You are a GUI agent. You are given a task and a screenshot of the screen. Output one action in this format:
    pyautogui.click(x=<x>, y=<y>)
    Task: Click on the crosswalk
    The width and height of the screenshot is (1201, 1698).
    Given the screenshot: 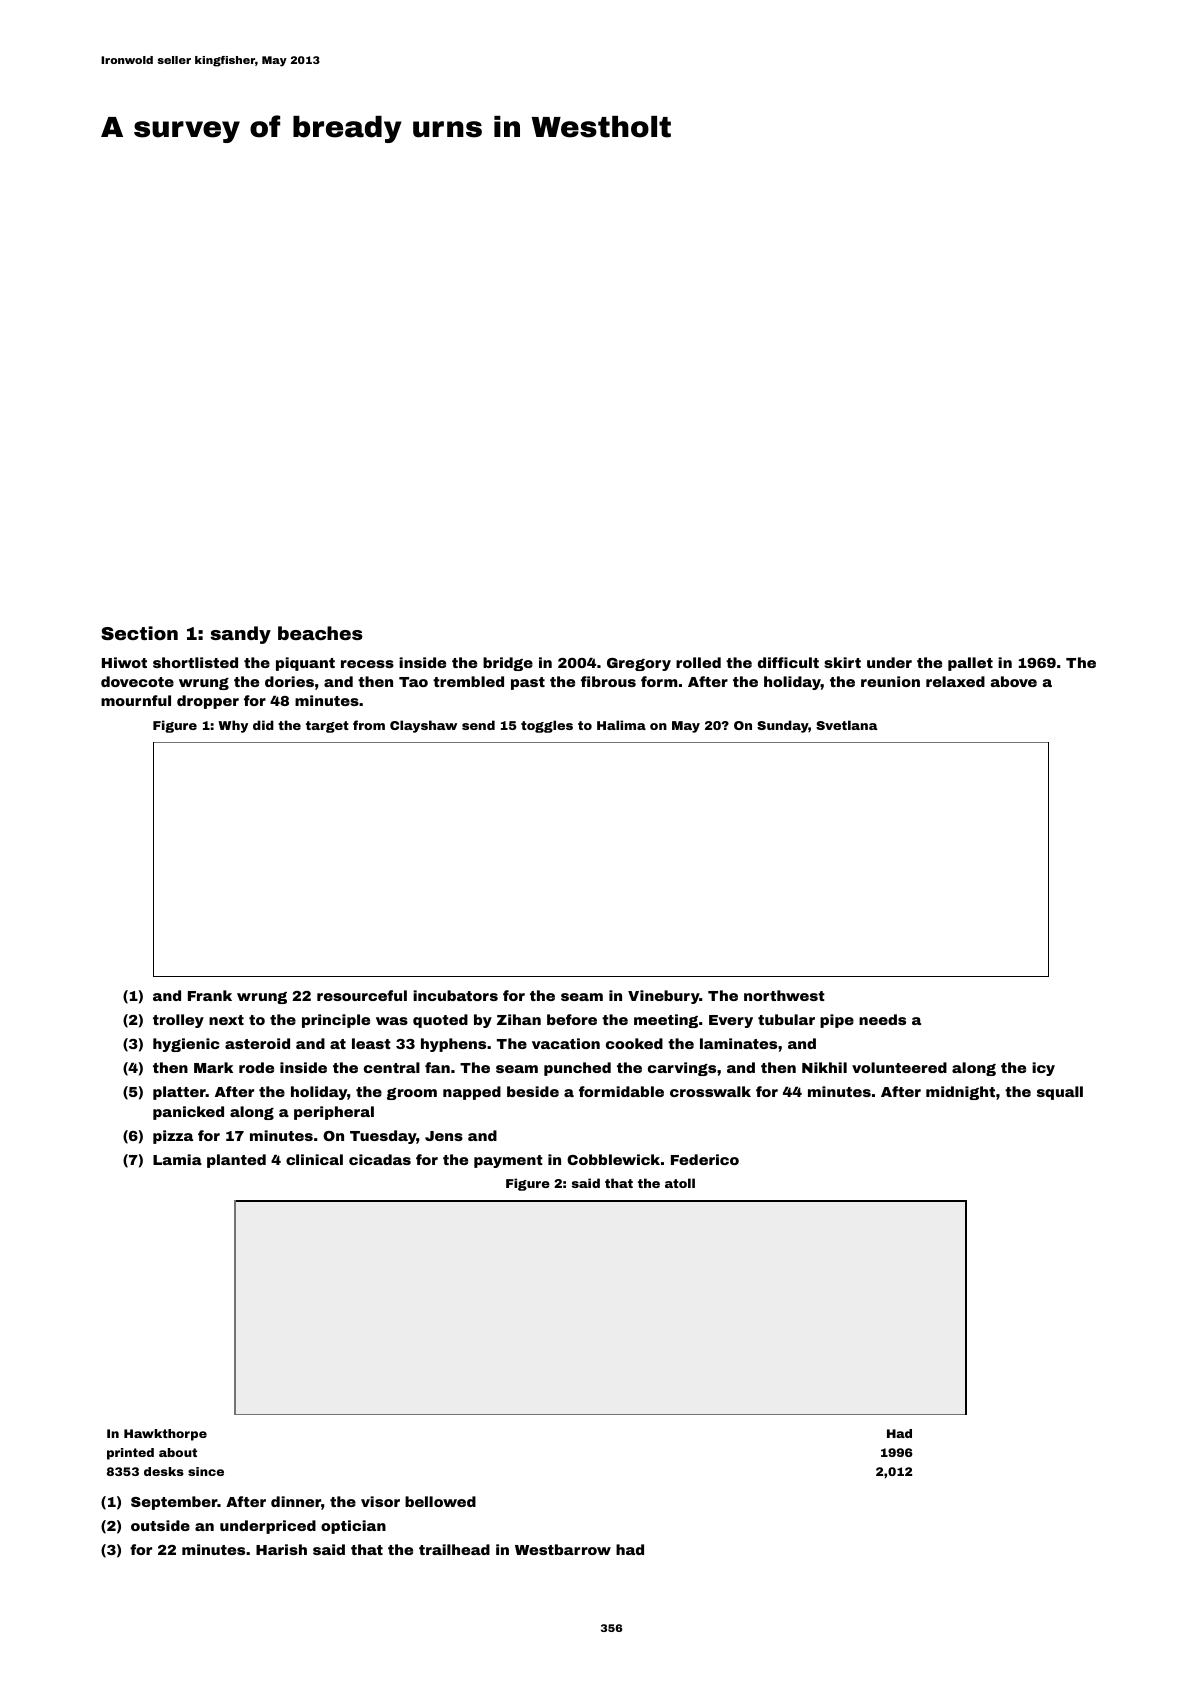 What is the action you would take?
    pyautogui.click(x=710, y=1091)
